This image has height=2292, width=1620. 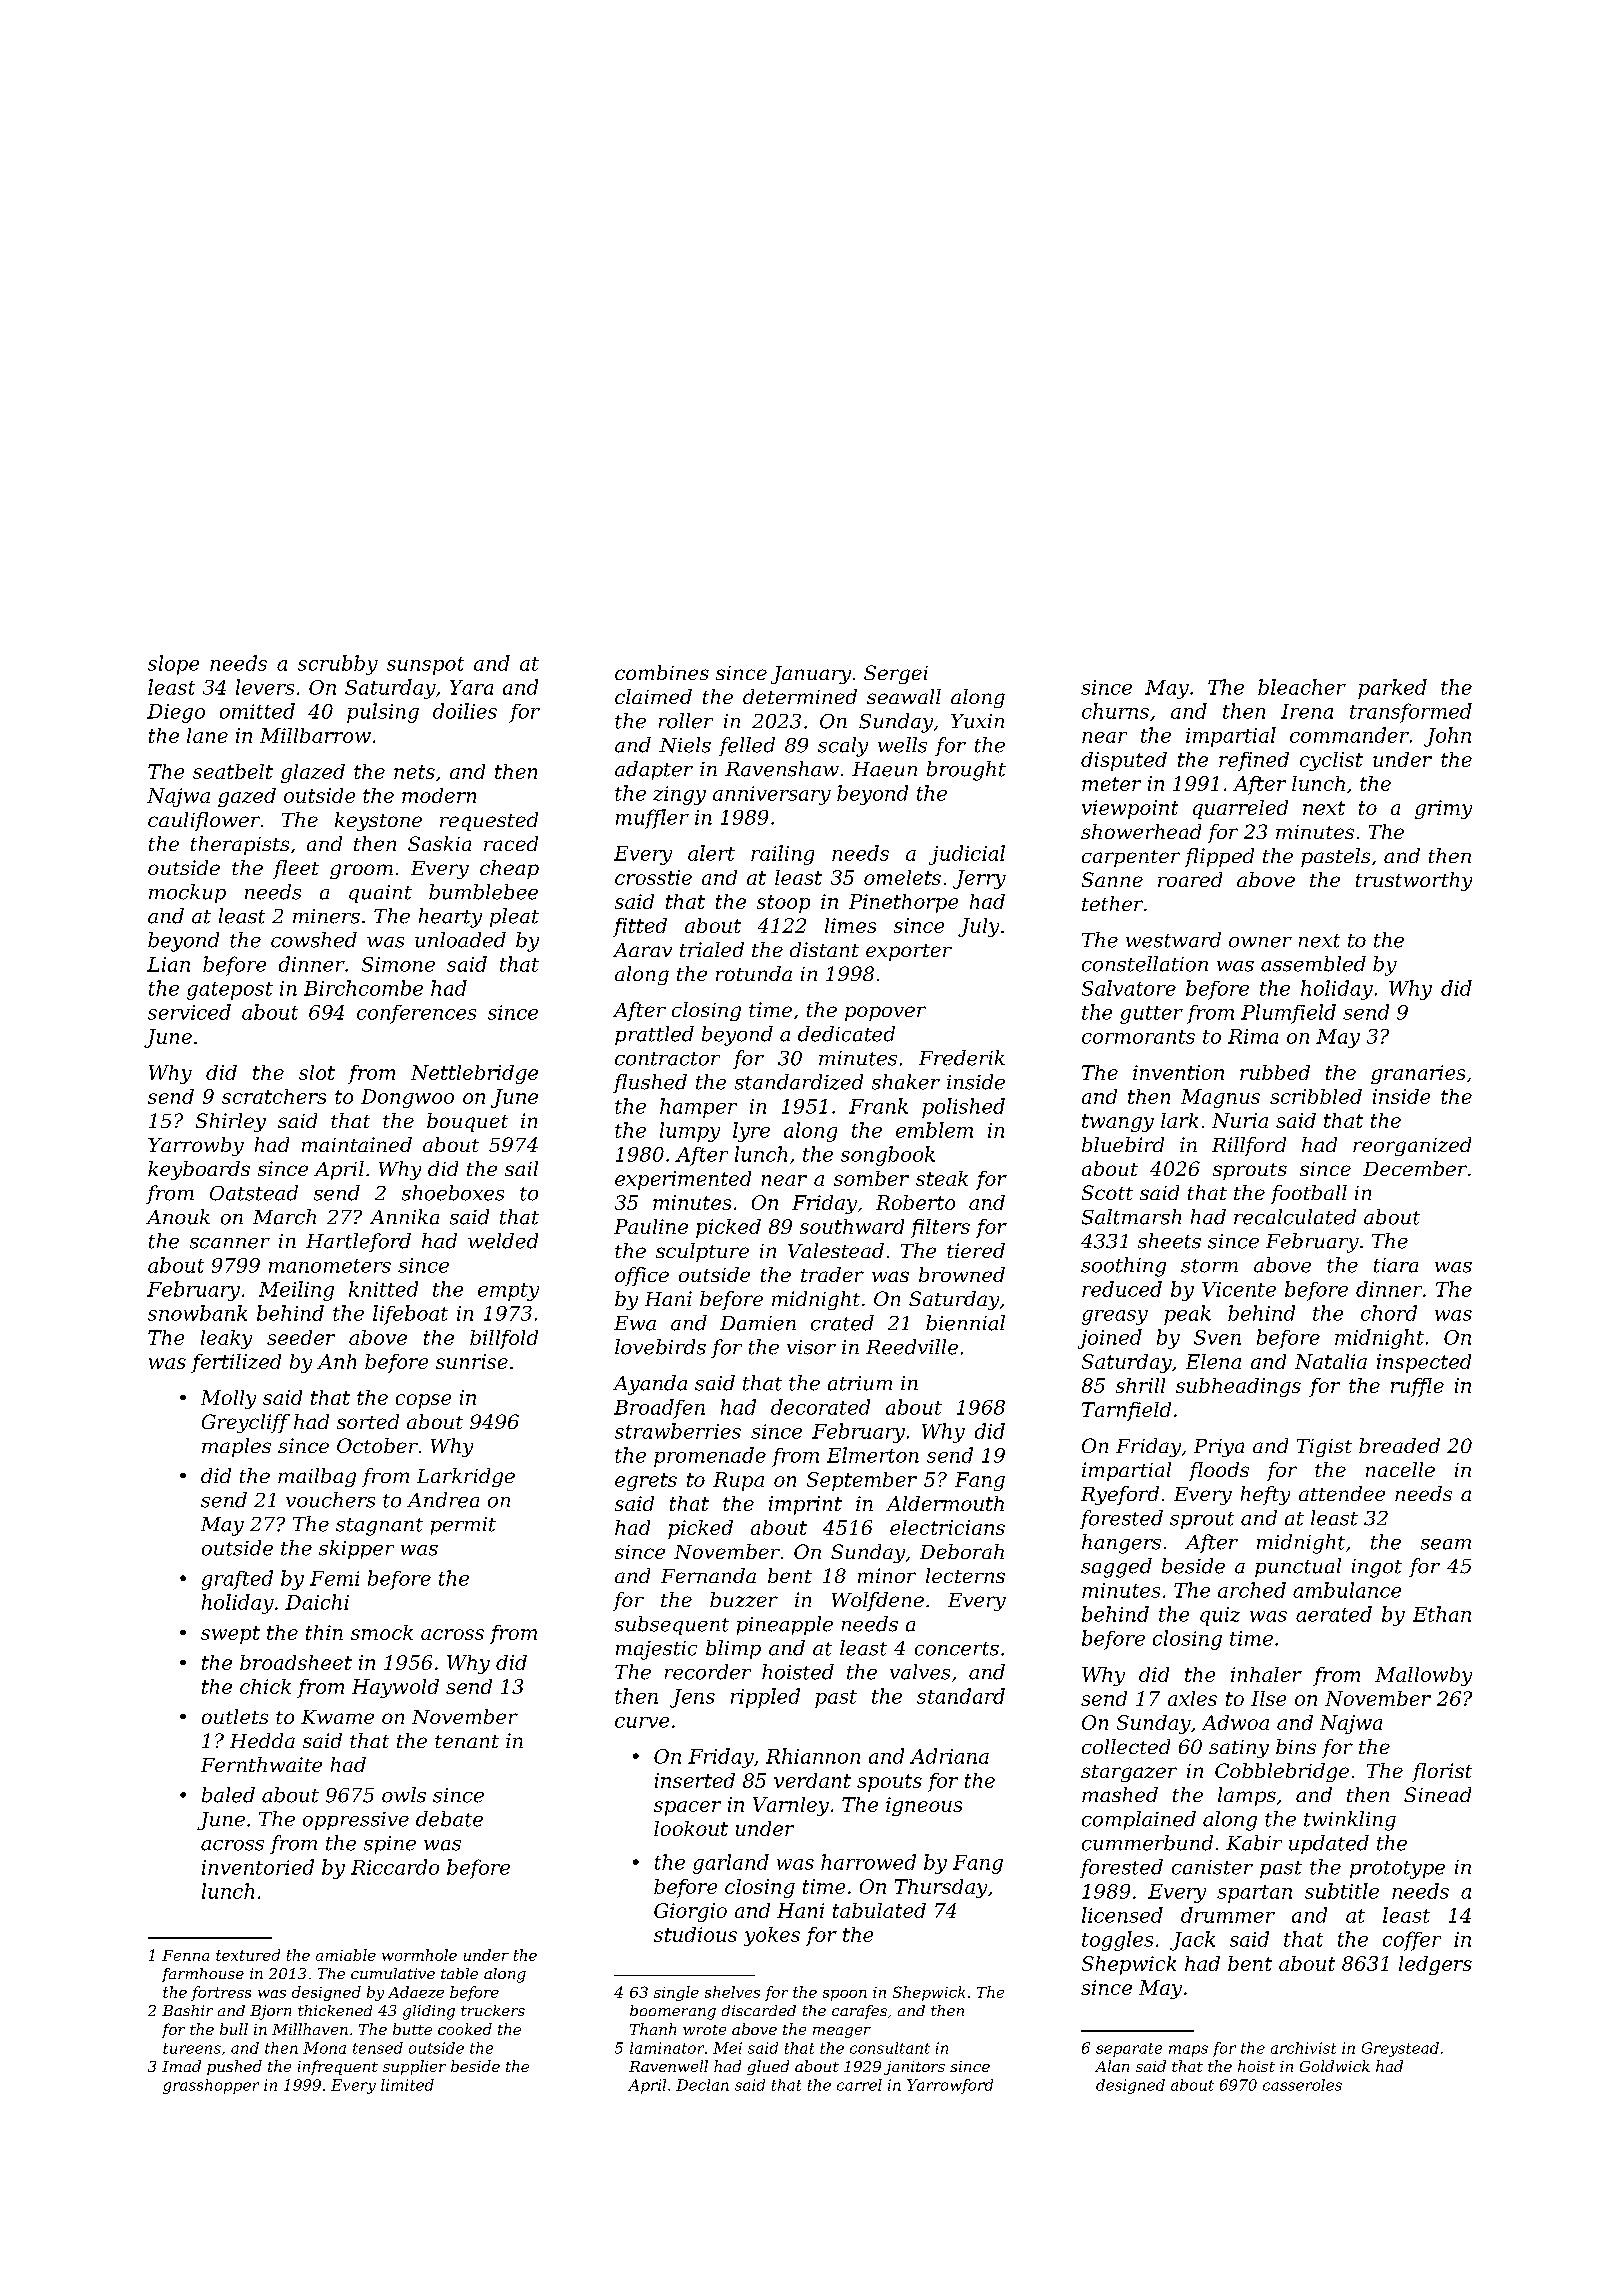 What do you see at coordinates (1302, 687) in the image?
I see `bleacher` at bounding box center [1302, 687].
